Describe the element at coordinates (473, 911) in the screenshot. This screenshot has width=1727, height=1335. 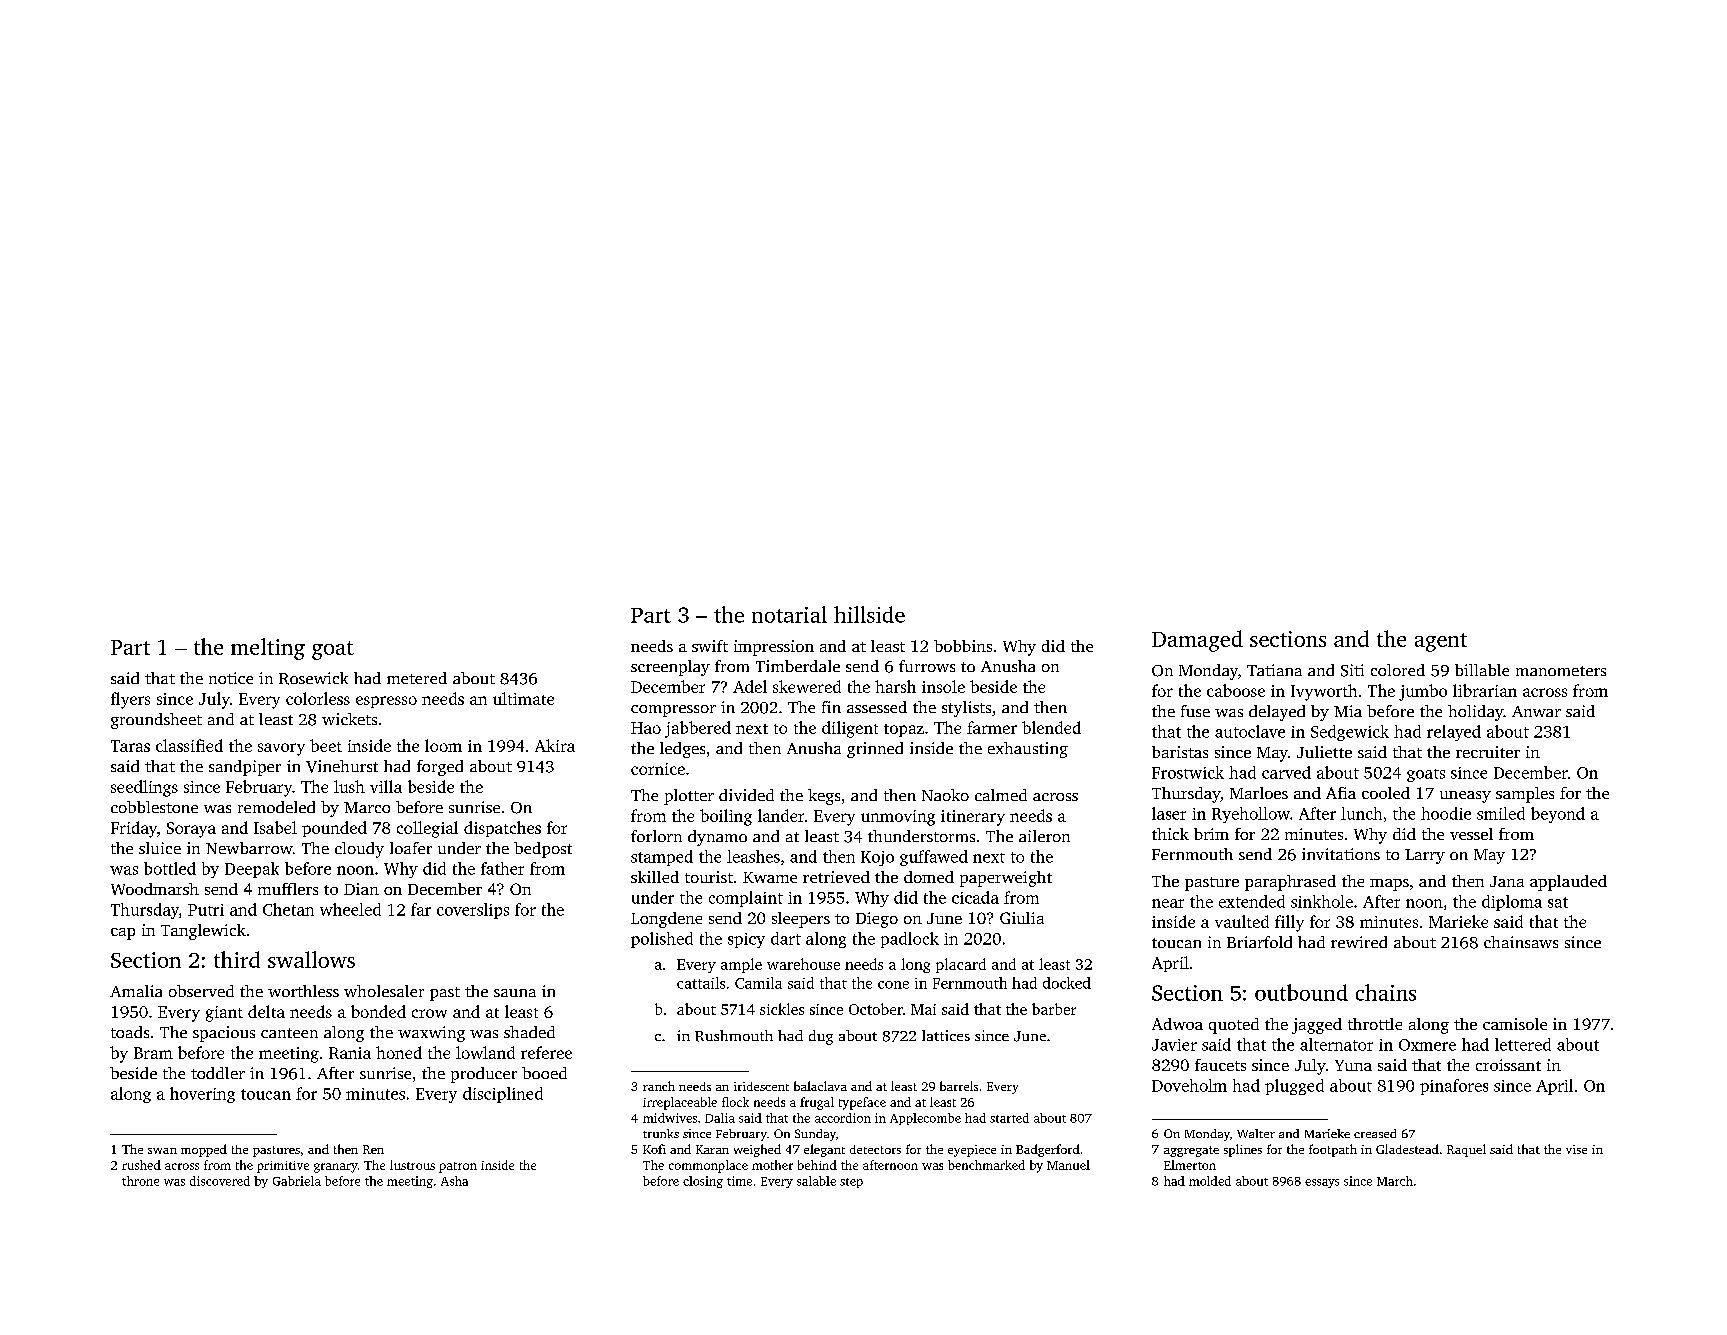
I see `coverslips` at that location.
